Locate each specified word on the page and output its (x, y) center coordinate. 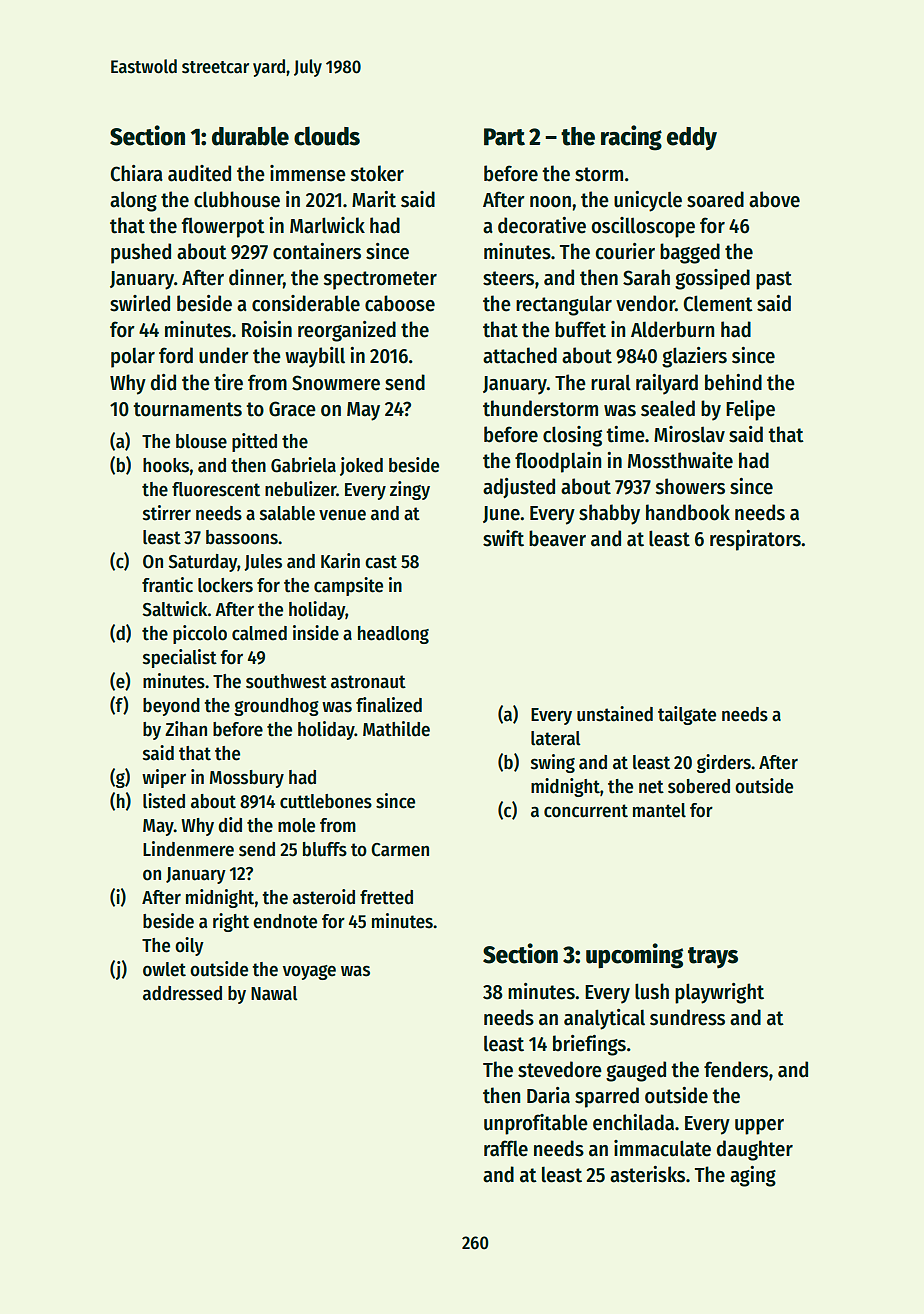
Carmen (400, 850)
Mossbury (247, 779)
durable (250, 136)
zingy (410, 490)
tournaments (187, 409)
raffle (506, 1148)
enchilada (633, 1122)
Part (504, 137)
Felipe (750, 410)
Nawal (274, 993)
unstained (615, 714)
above (774, 199)
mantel (659, 810)
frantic (167, 585)
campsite (348, 586)
